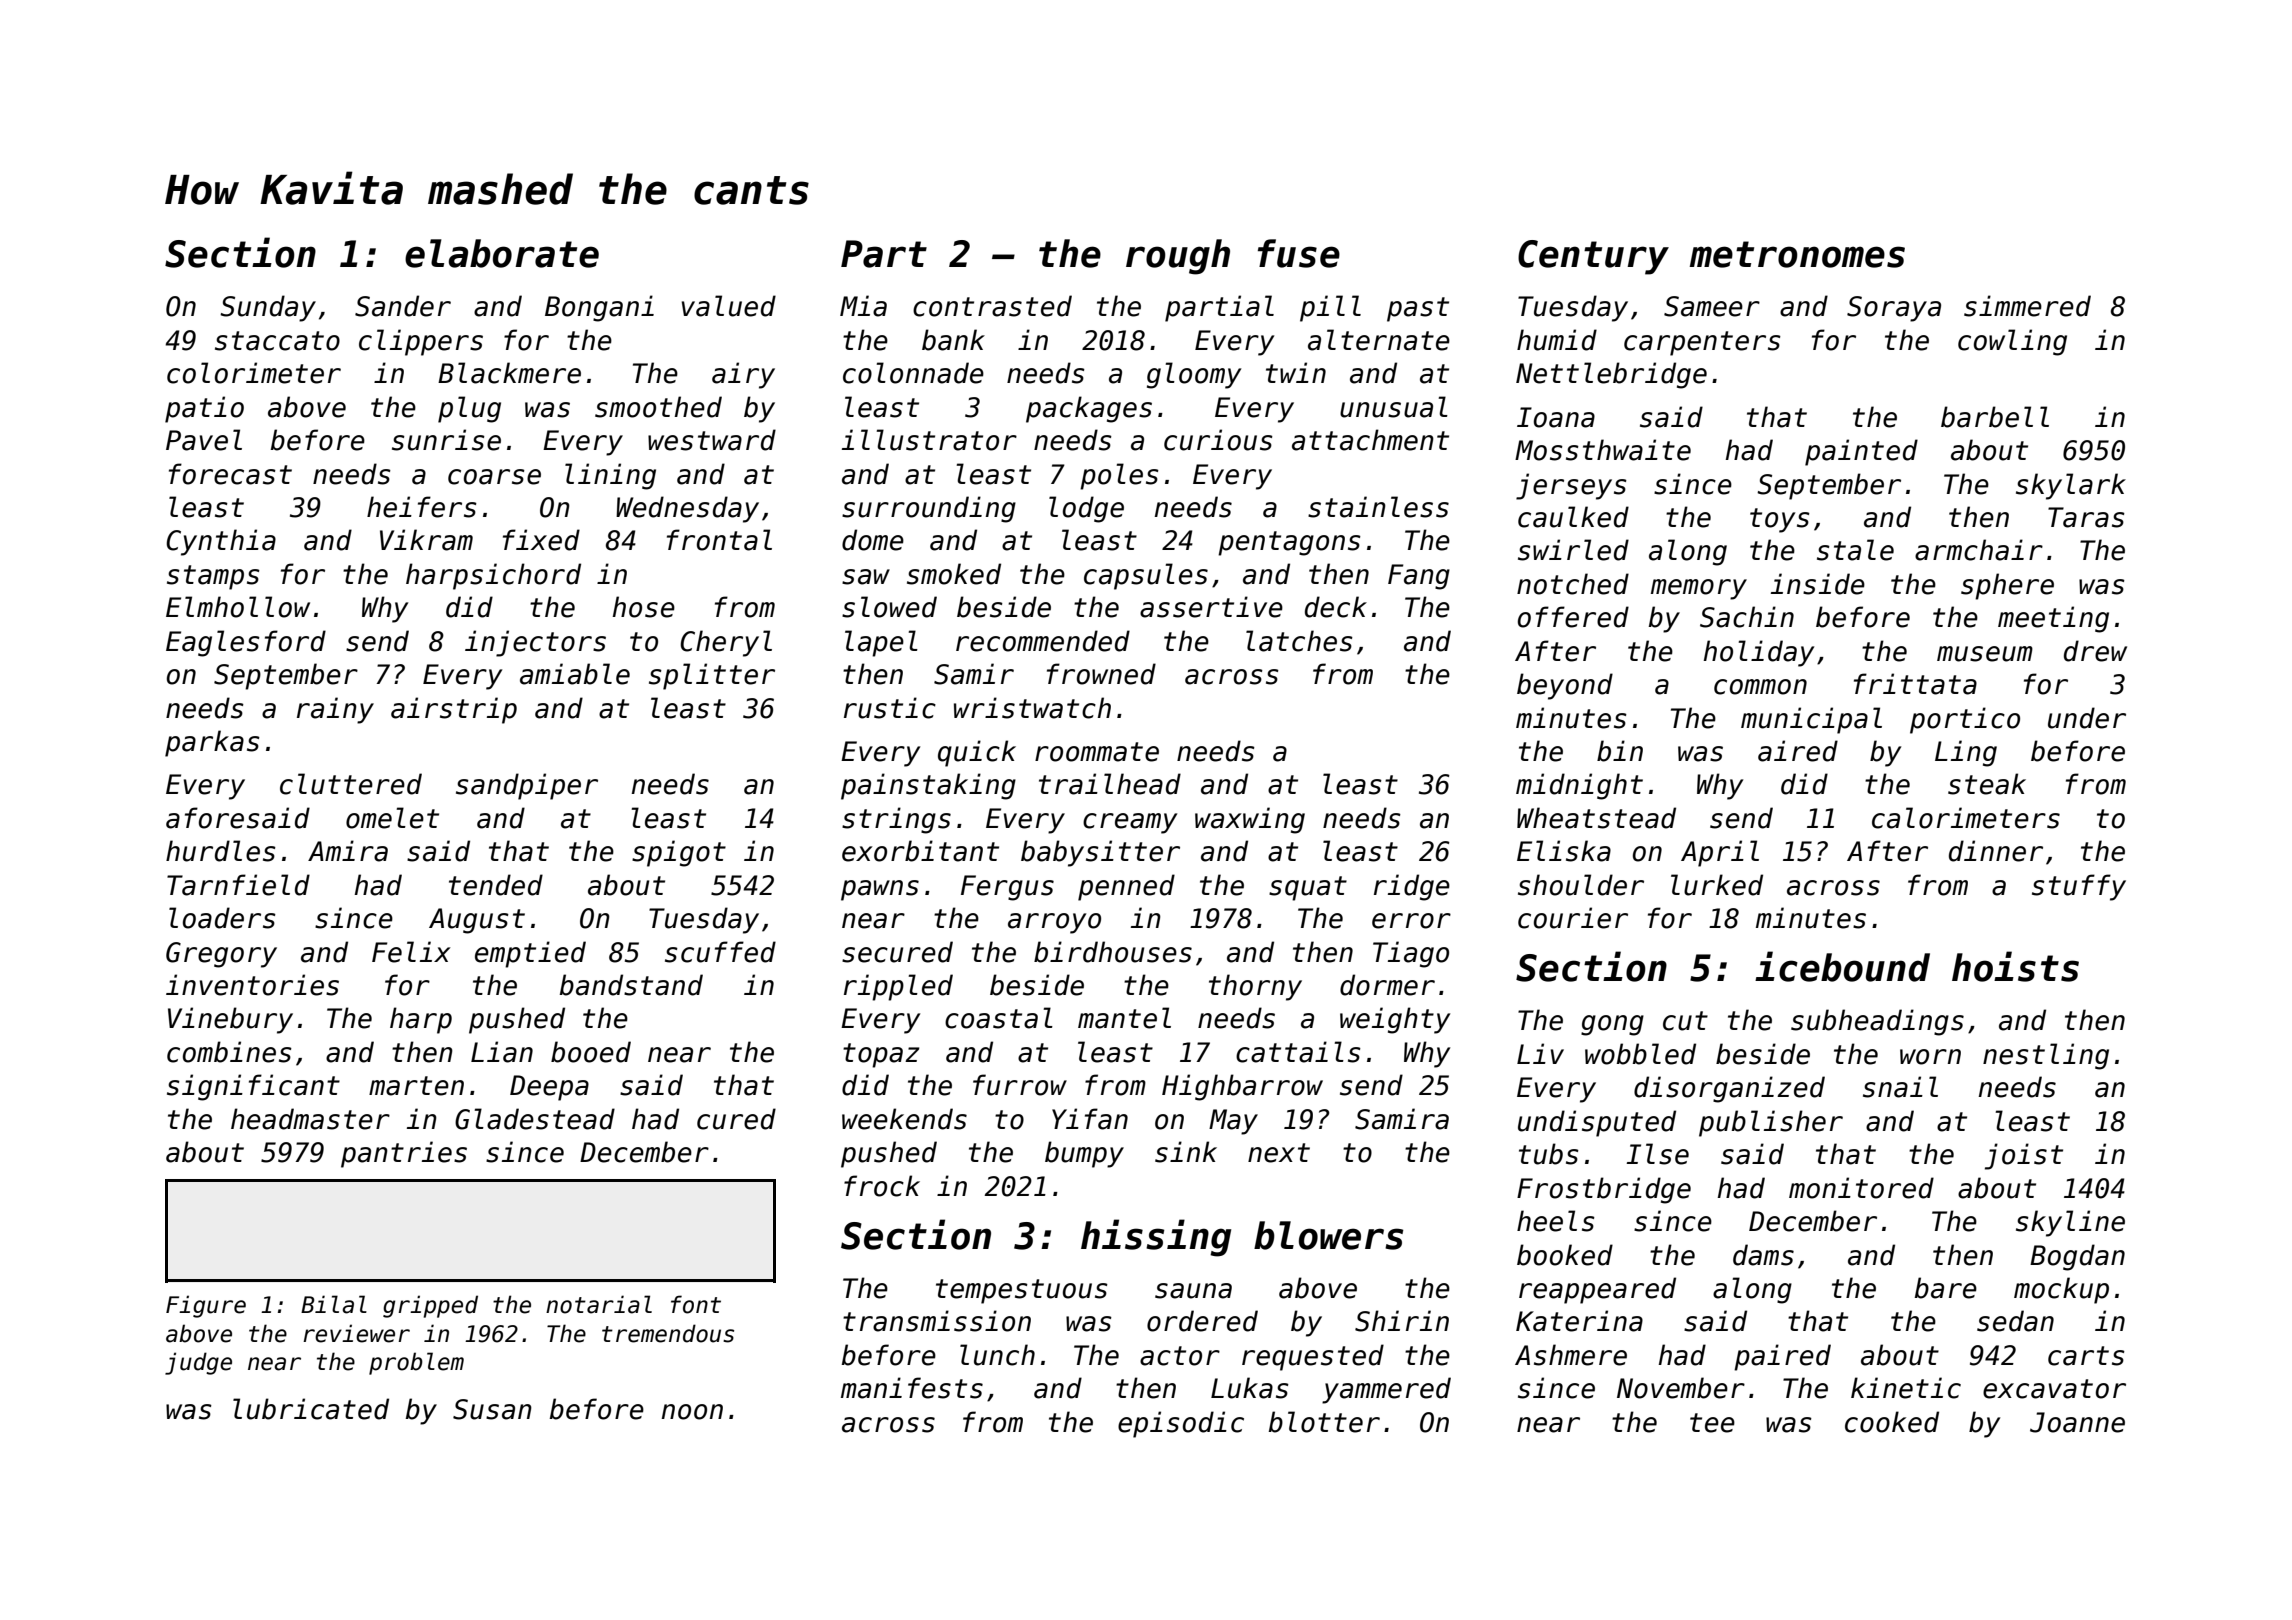 The height and width of the document is (1620, 2292). Describe the element at coordinates (997, 1355) in the document. I see `lunch` at that location.
